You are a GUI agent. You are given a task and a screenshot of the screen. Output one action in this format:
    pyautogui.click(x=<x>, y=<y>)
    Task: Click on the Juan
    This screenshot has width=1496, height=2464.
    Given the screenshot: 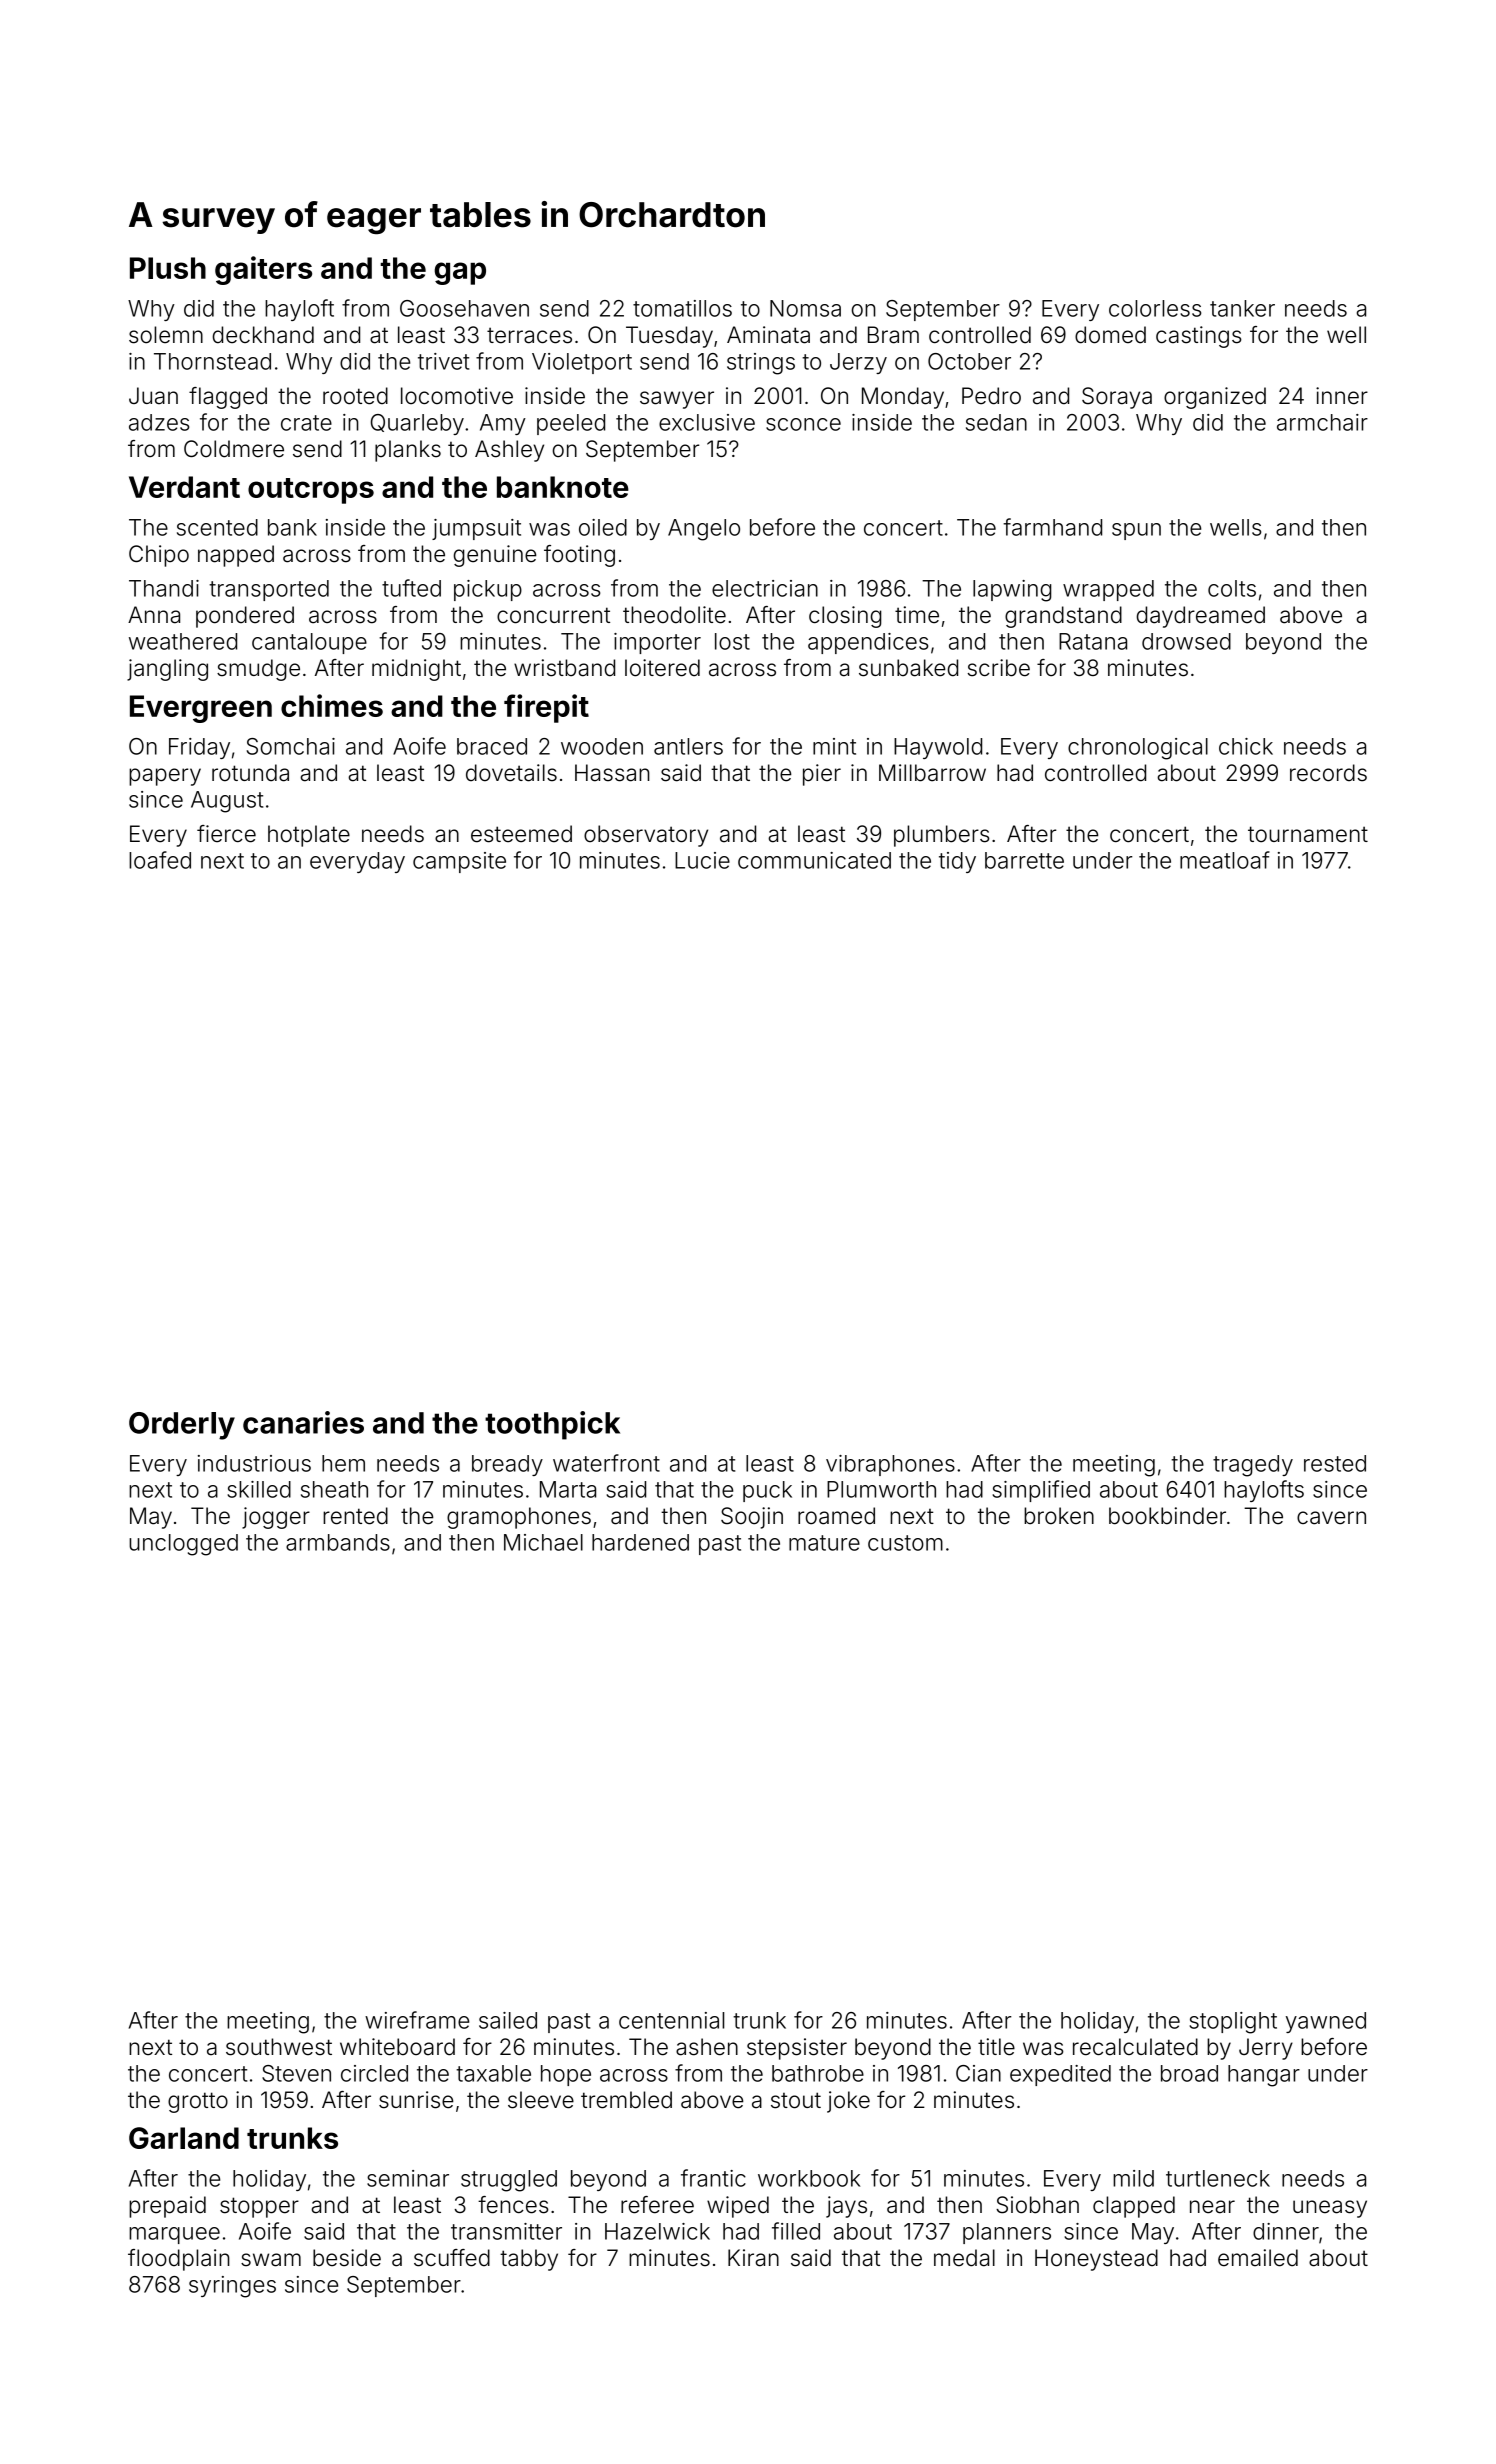 What is the action you would take?
    pyautogui.click(x=153, y=396)
